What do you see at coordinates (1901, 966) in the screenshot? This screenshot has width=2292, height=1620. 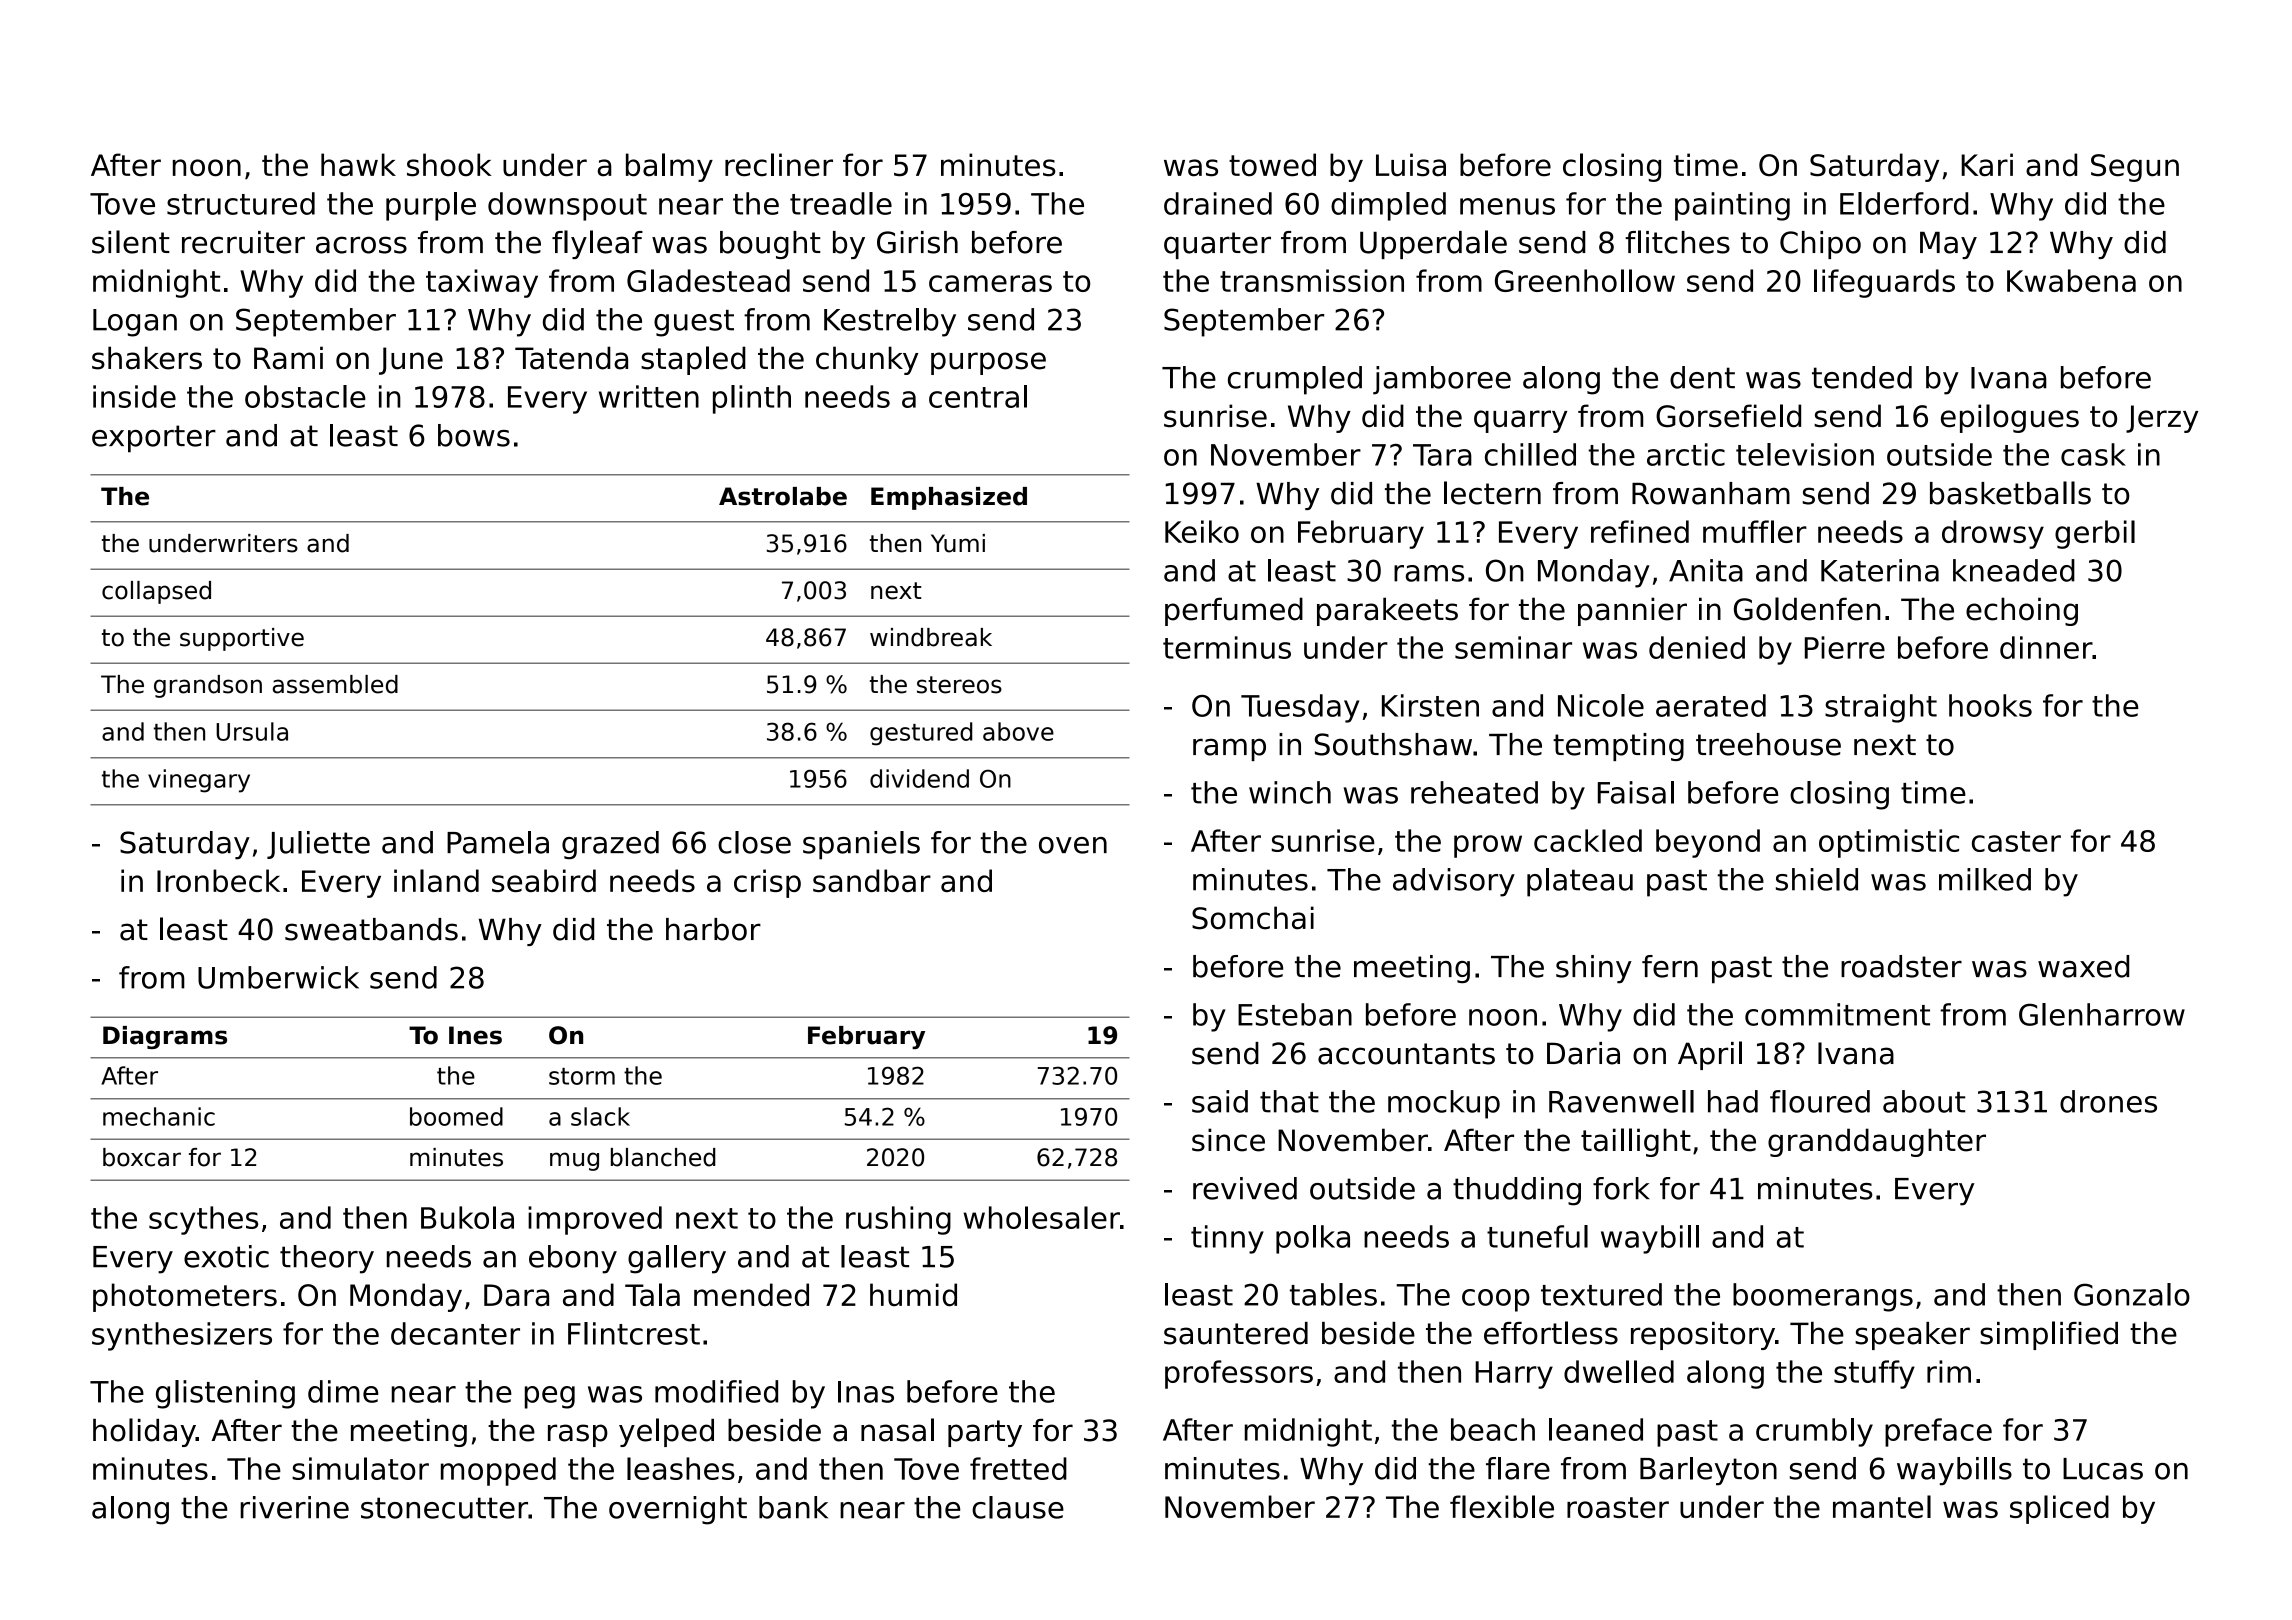 I see `roadster` at bounding box center [1901, 966].
